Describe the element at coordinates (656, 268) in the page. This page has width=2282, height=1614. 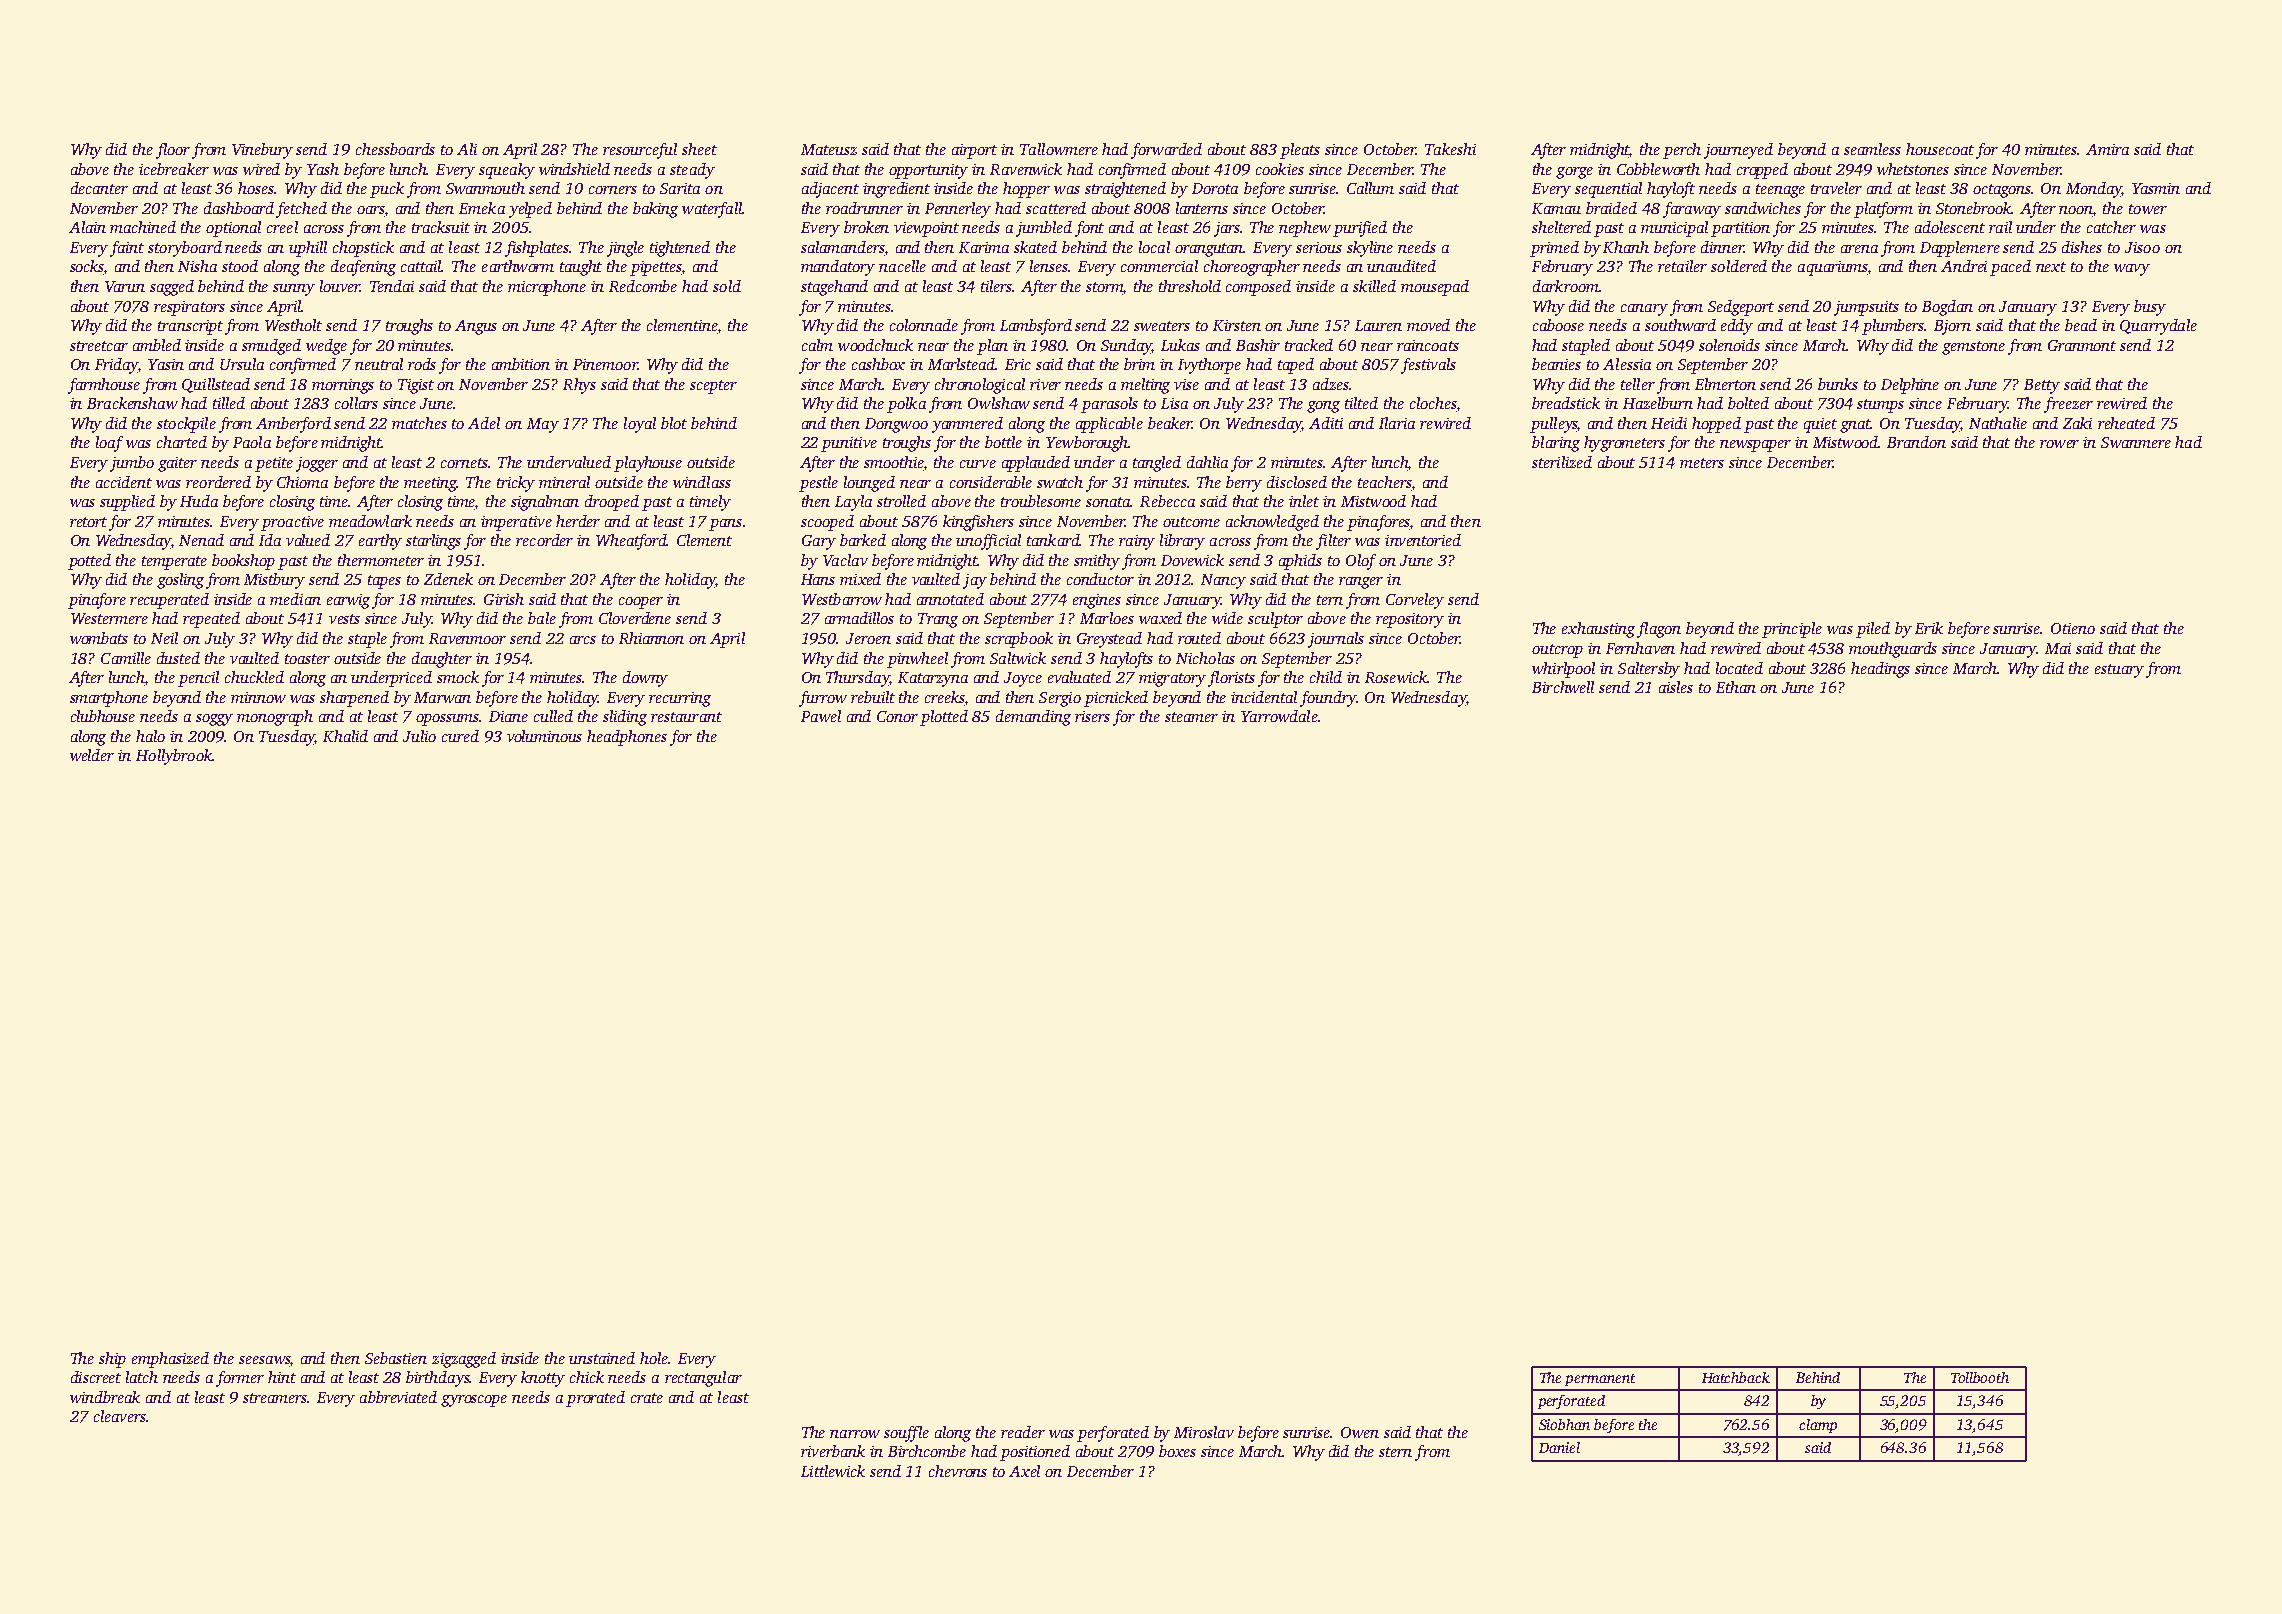
I see `pipettes` at that location.
